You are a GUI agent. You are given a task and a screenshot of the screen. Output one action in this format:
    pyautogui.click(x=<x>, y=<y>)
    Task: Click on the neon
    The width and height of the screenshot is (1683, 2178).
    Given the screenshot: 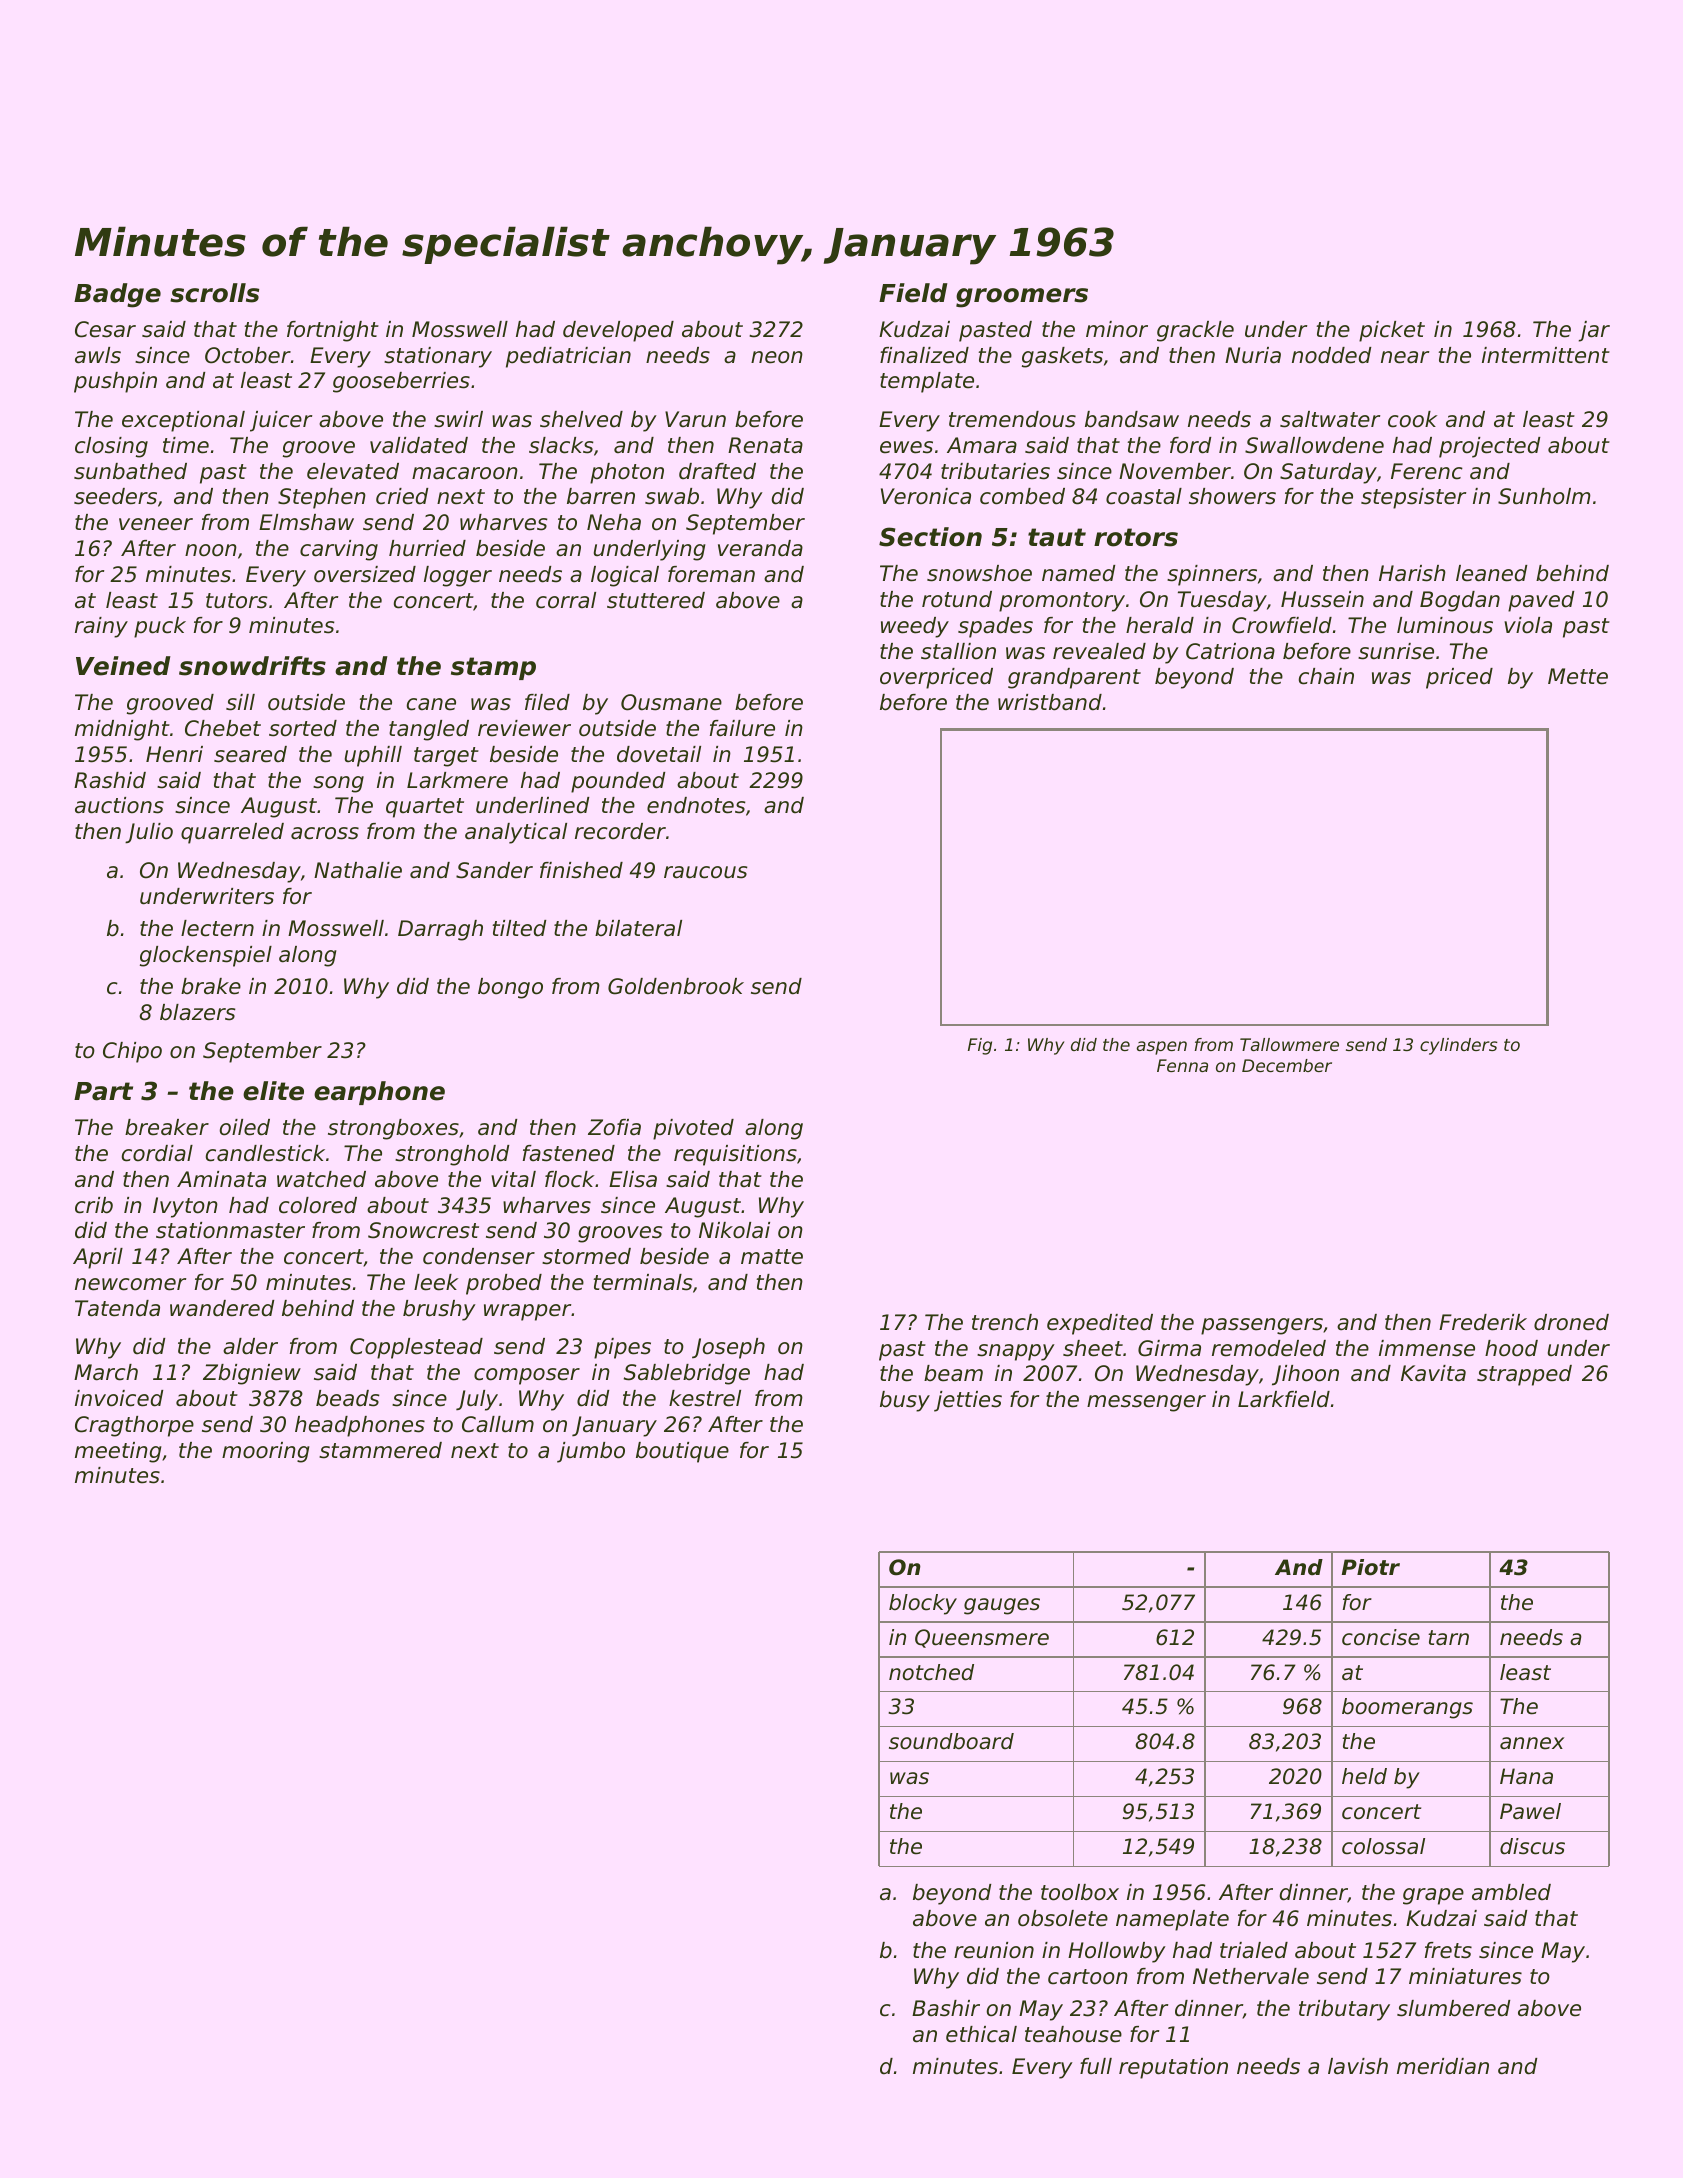 What is the action you would take?
    pyautogui.click(x=777, y=357)
